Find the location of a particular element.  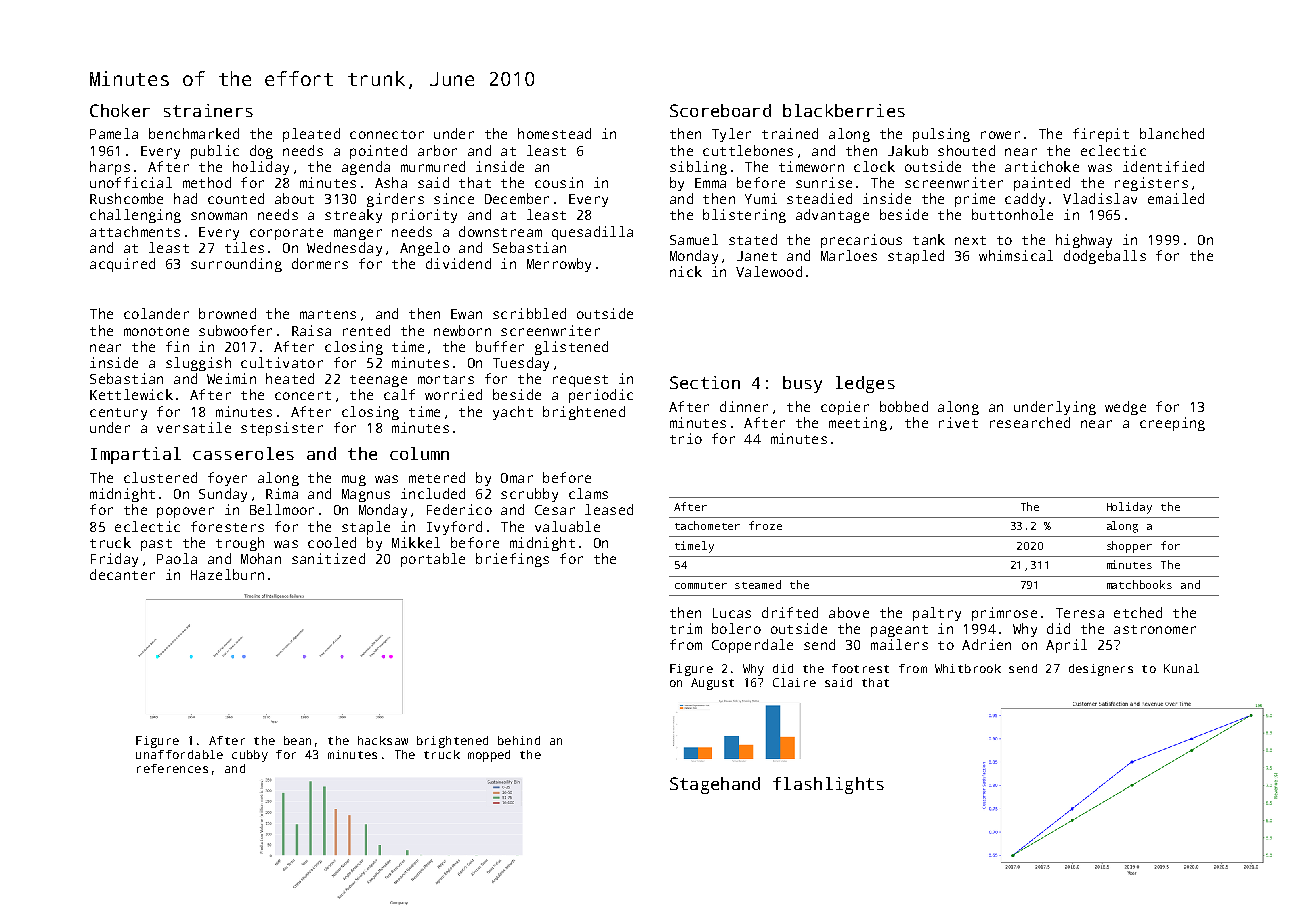

included is located at coordinates (433, 493).
